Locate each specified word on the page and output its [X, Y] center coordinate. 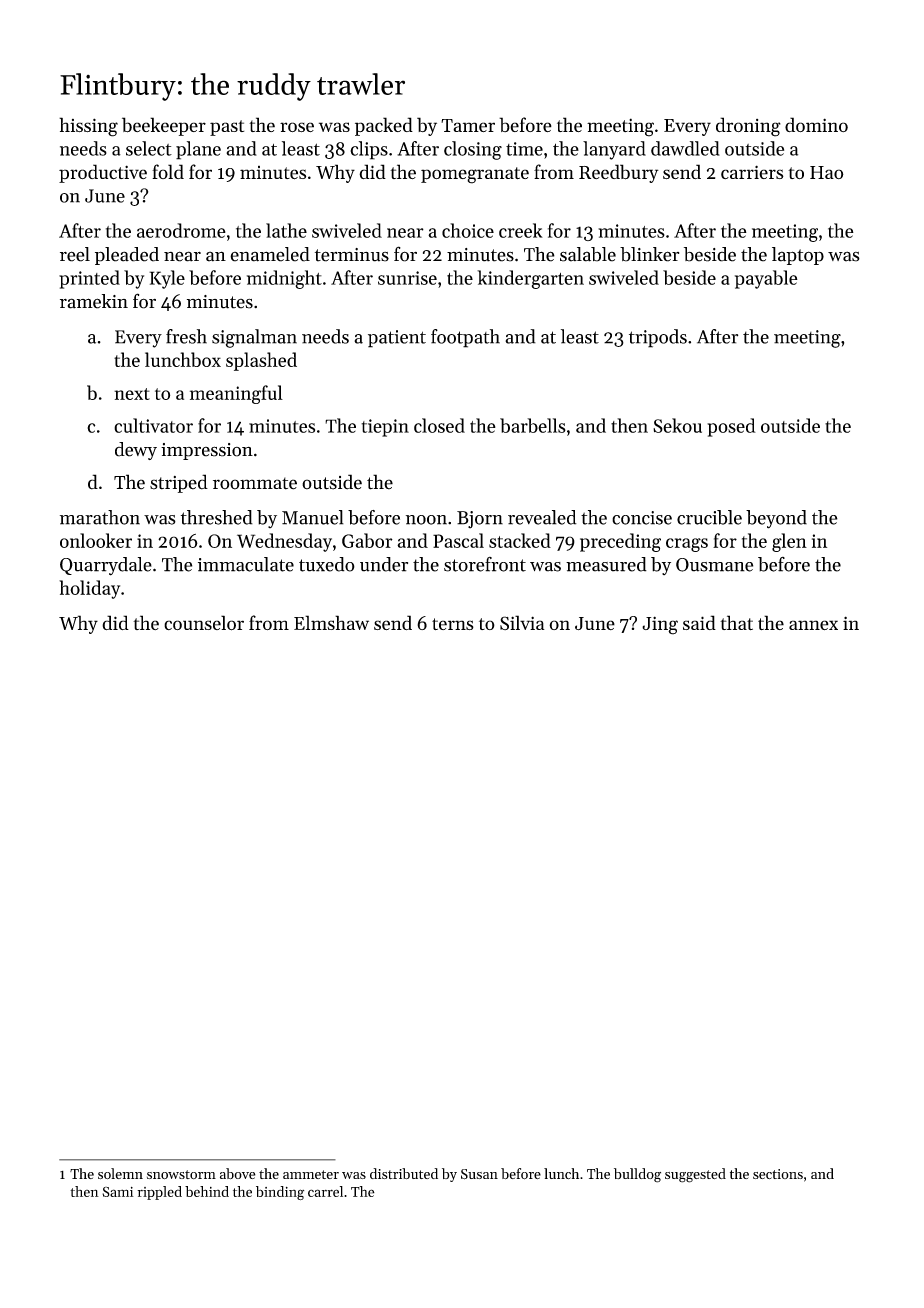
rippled [159, 1193]
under [384, 564]
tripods [658, 338]
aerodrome [181, 230]
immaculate [246, 564]
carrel [325, 1191]
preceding [620, 542]
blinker [649, 254]
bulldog [637, 1175]
